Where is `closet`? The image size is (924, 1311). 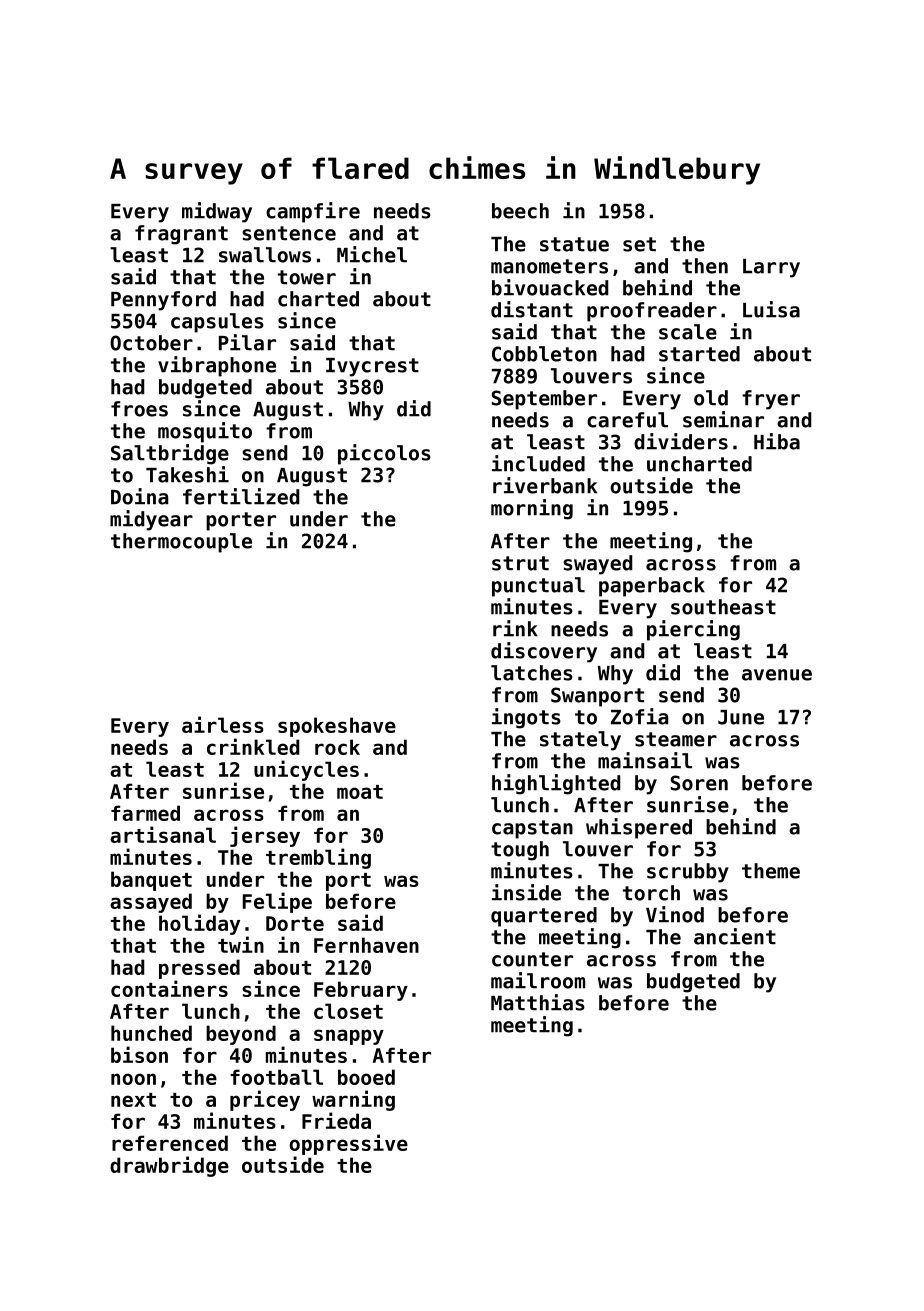
closet is located at coordinates (348, 1011).
